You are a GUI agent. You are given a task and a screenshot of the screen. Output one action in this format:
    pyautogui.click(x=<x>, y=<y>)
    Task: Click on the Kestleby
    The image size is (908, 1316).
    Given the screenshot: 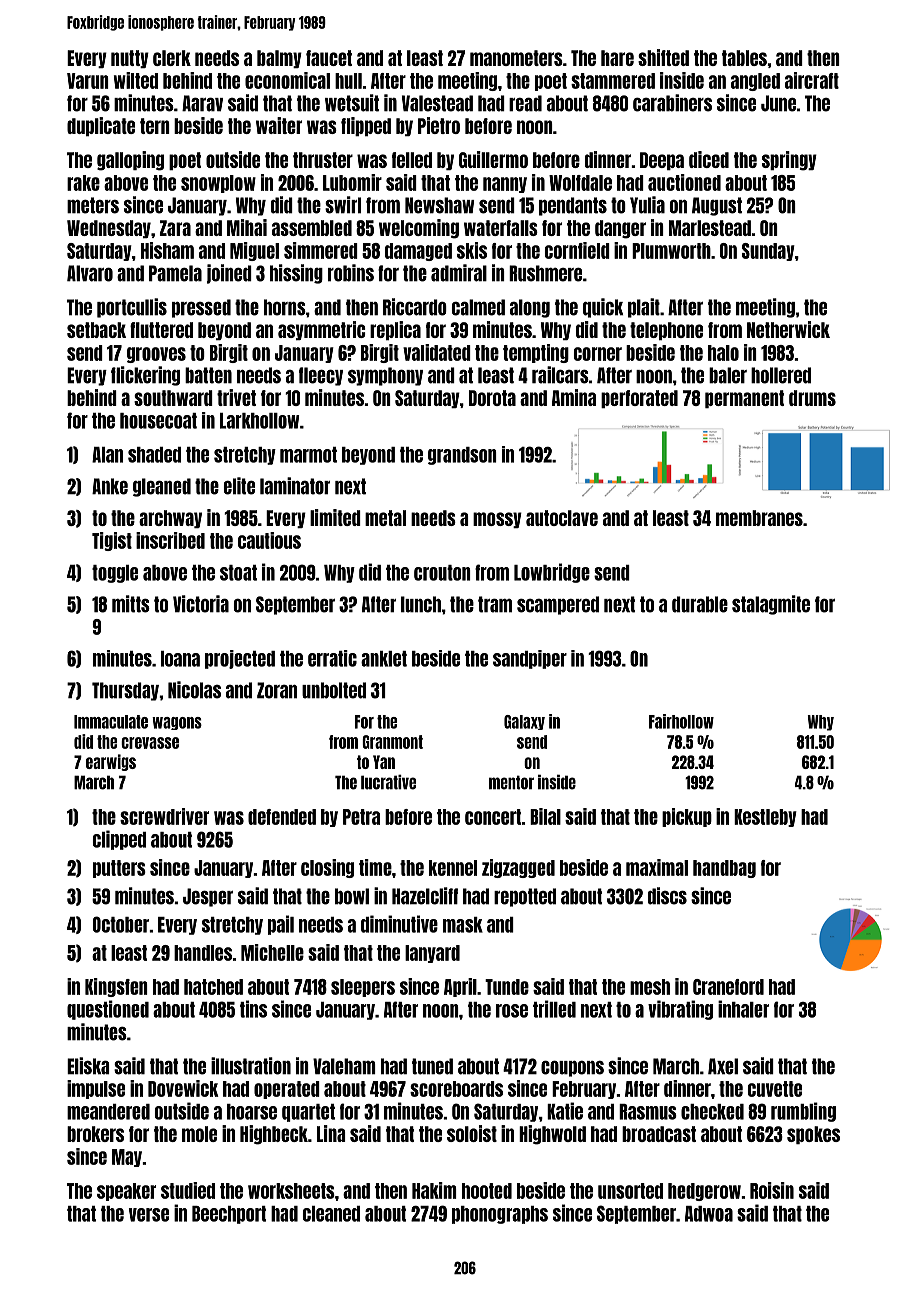 What is the action you would take?
    pyautogui.click(x=765, y=818)
